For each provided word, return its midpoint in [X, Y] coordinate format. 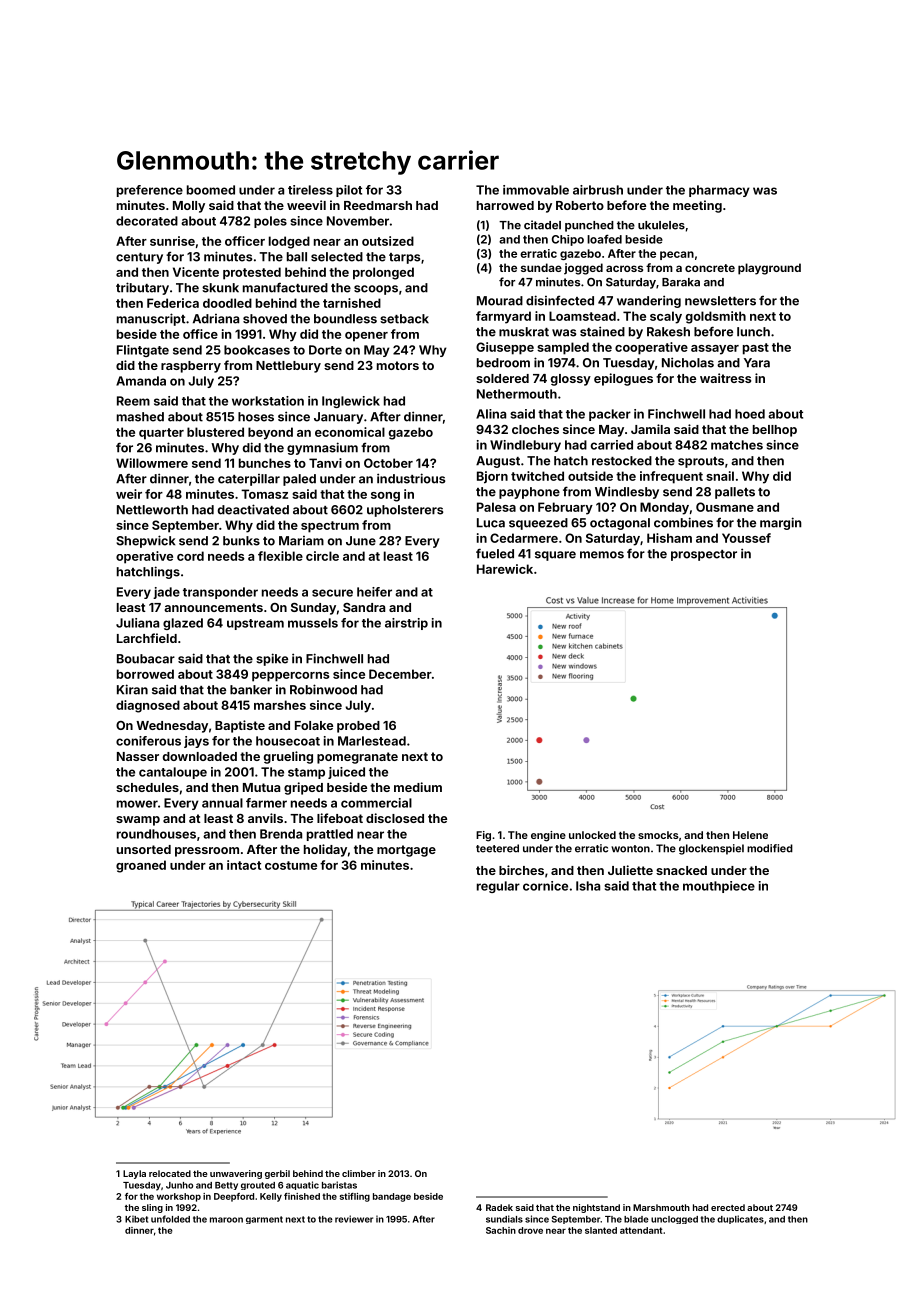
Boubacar [146, 659]
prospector [704, 555]
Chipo [568, 240]
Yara [757, 363]
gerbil [277, 1174]
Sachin [501, 1230]
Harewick [505, 569]
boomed [211, 190]
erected [728, 1207]
